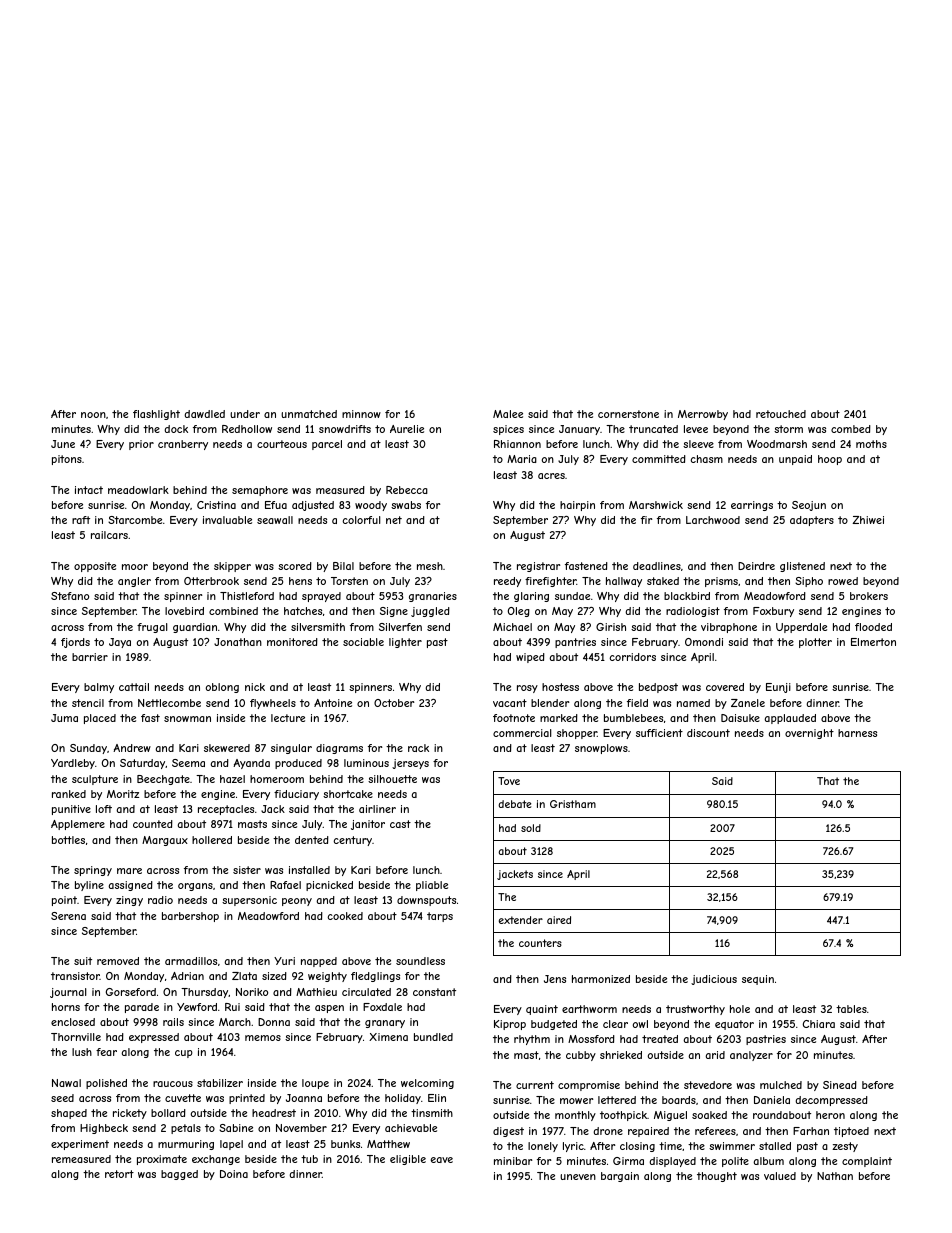 The image size is (952, 1233). Describe the element at coordinates (81, 520) in the screenshot. I see `raft` at that location.
